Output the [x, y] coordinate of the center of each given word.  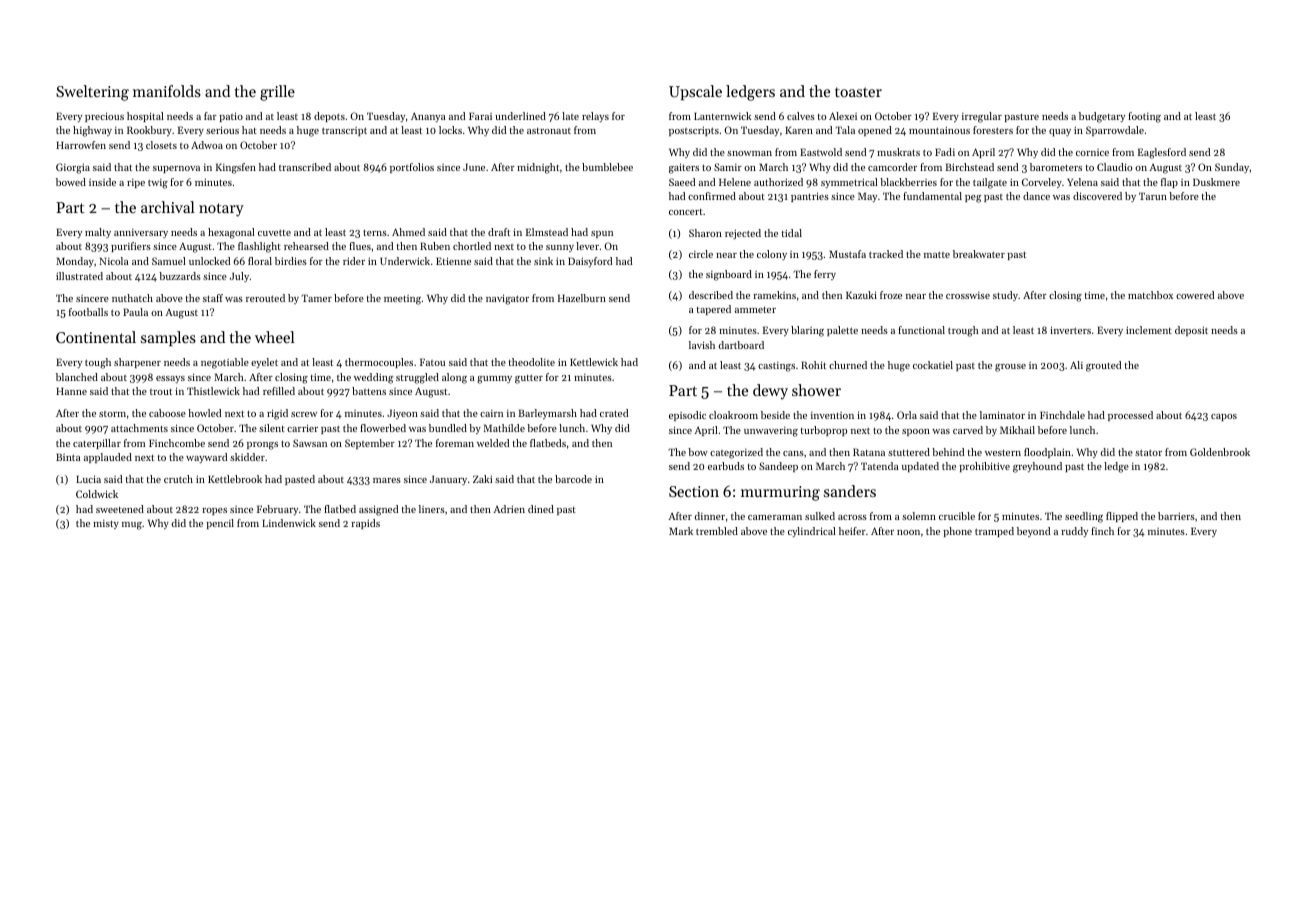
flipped [1122, 517]
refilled [279, 391]
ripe [136, 183]
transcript [344, 131]
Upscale [695, 92]
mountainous [939, 130]
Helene [735, 182]
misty [106, 524]
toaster [858, 92]
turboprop [824, 431]
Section [694, 491]
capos [1224, 417]
